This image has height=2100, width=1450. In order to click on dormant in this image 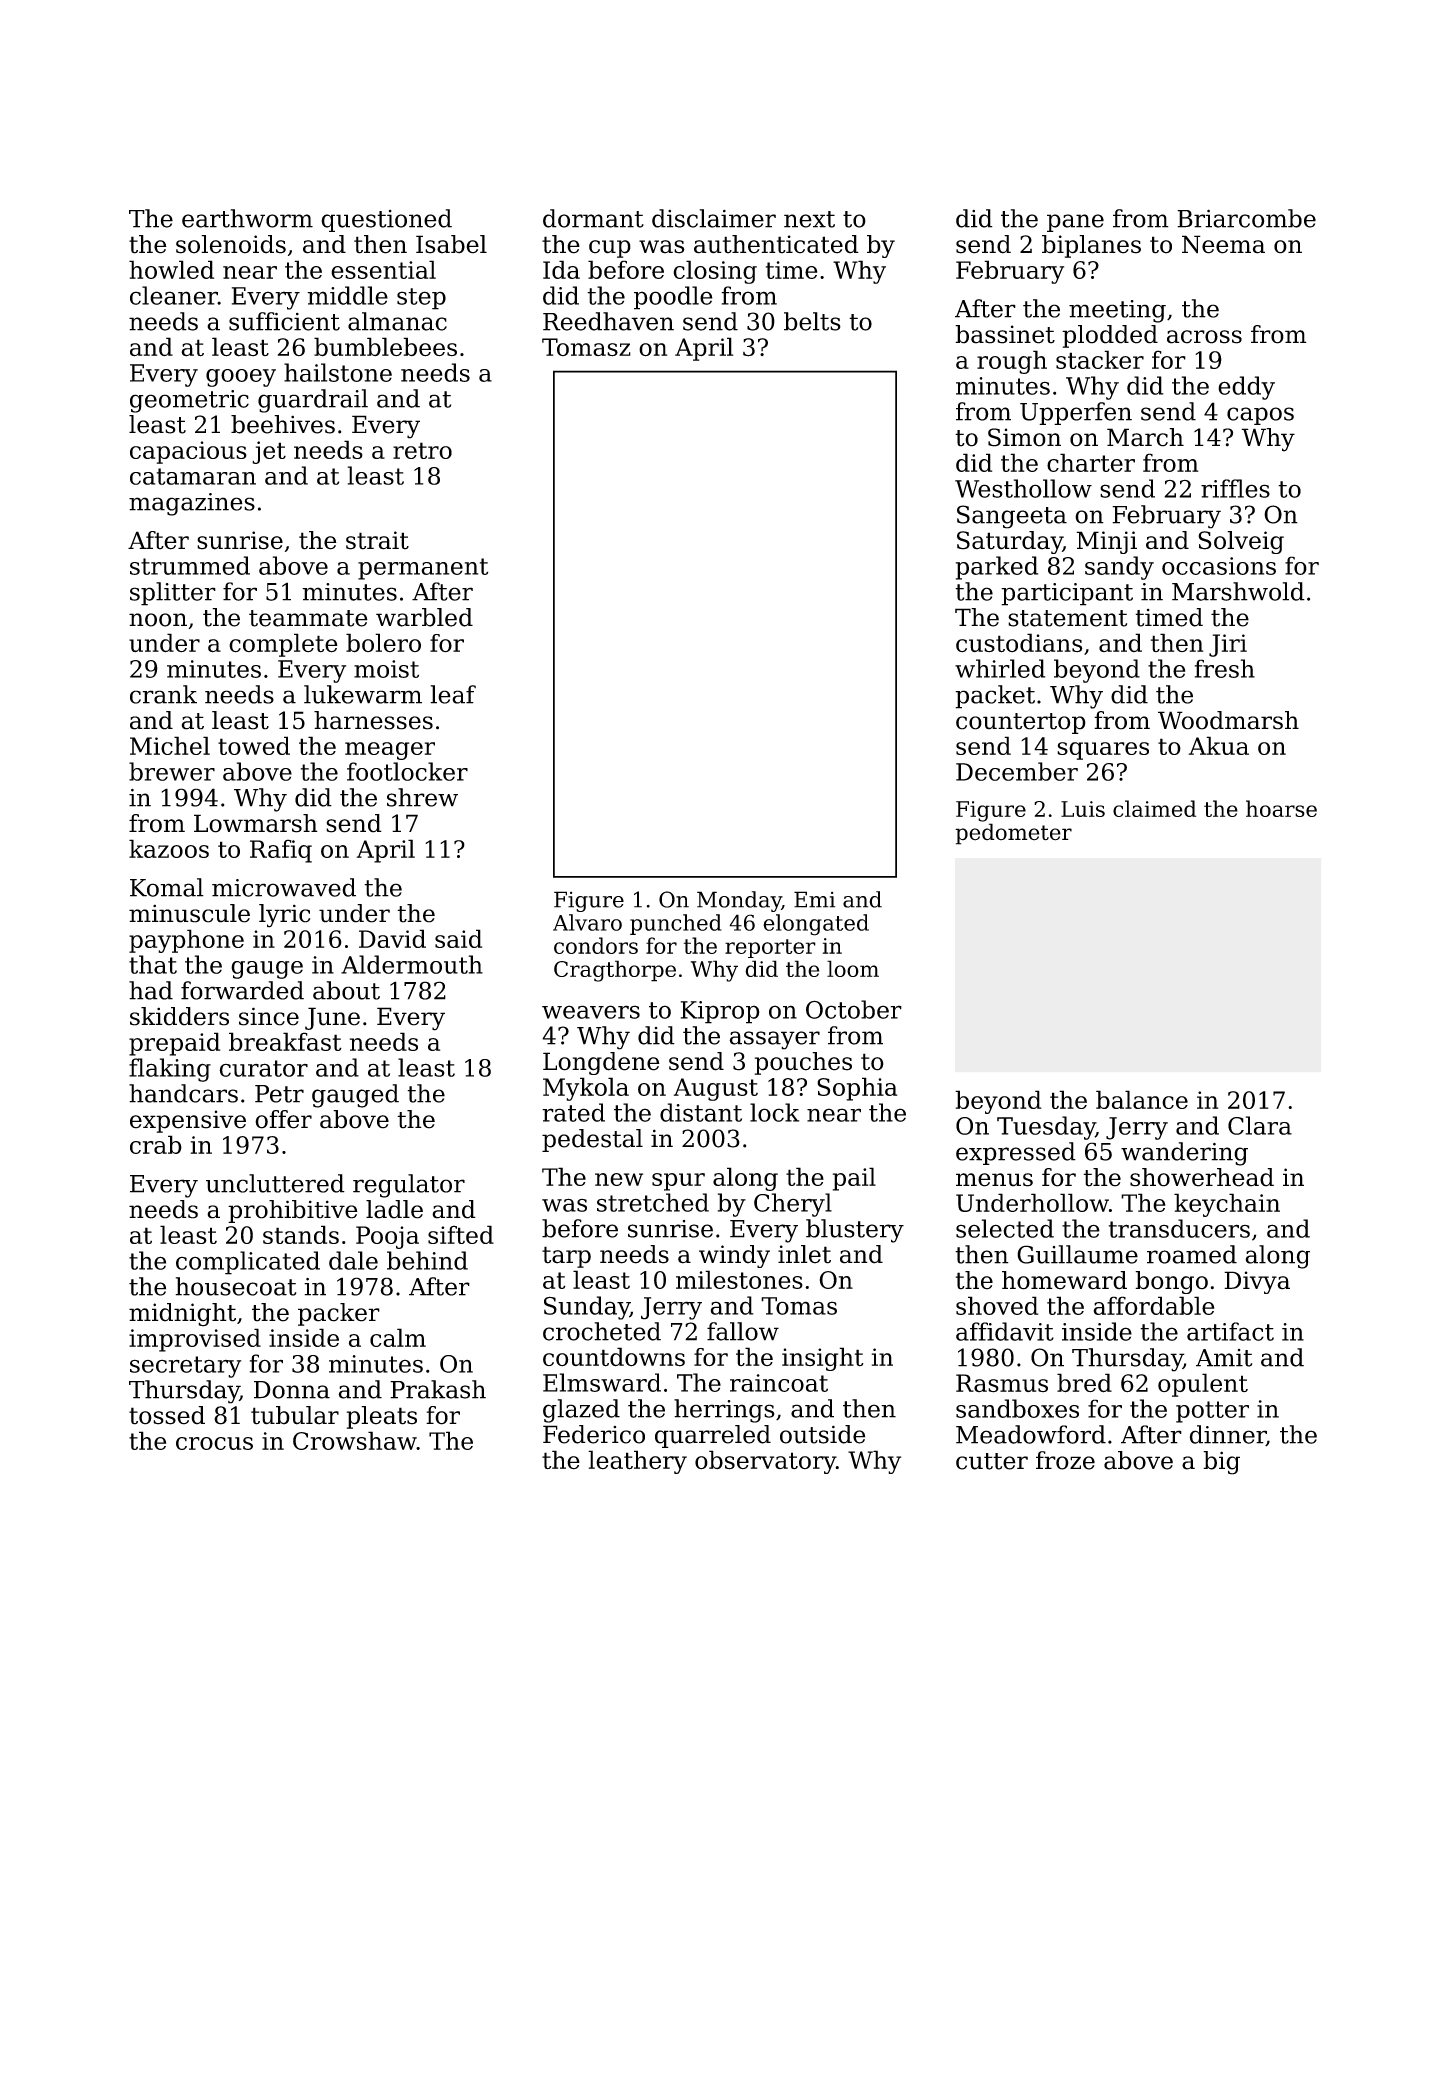, I will do `click(593, 218)`.
